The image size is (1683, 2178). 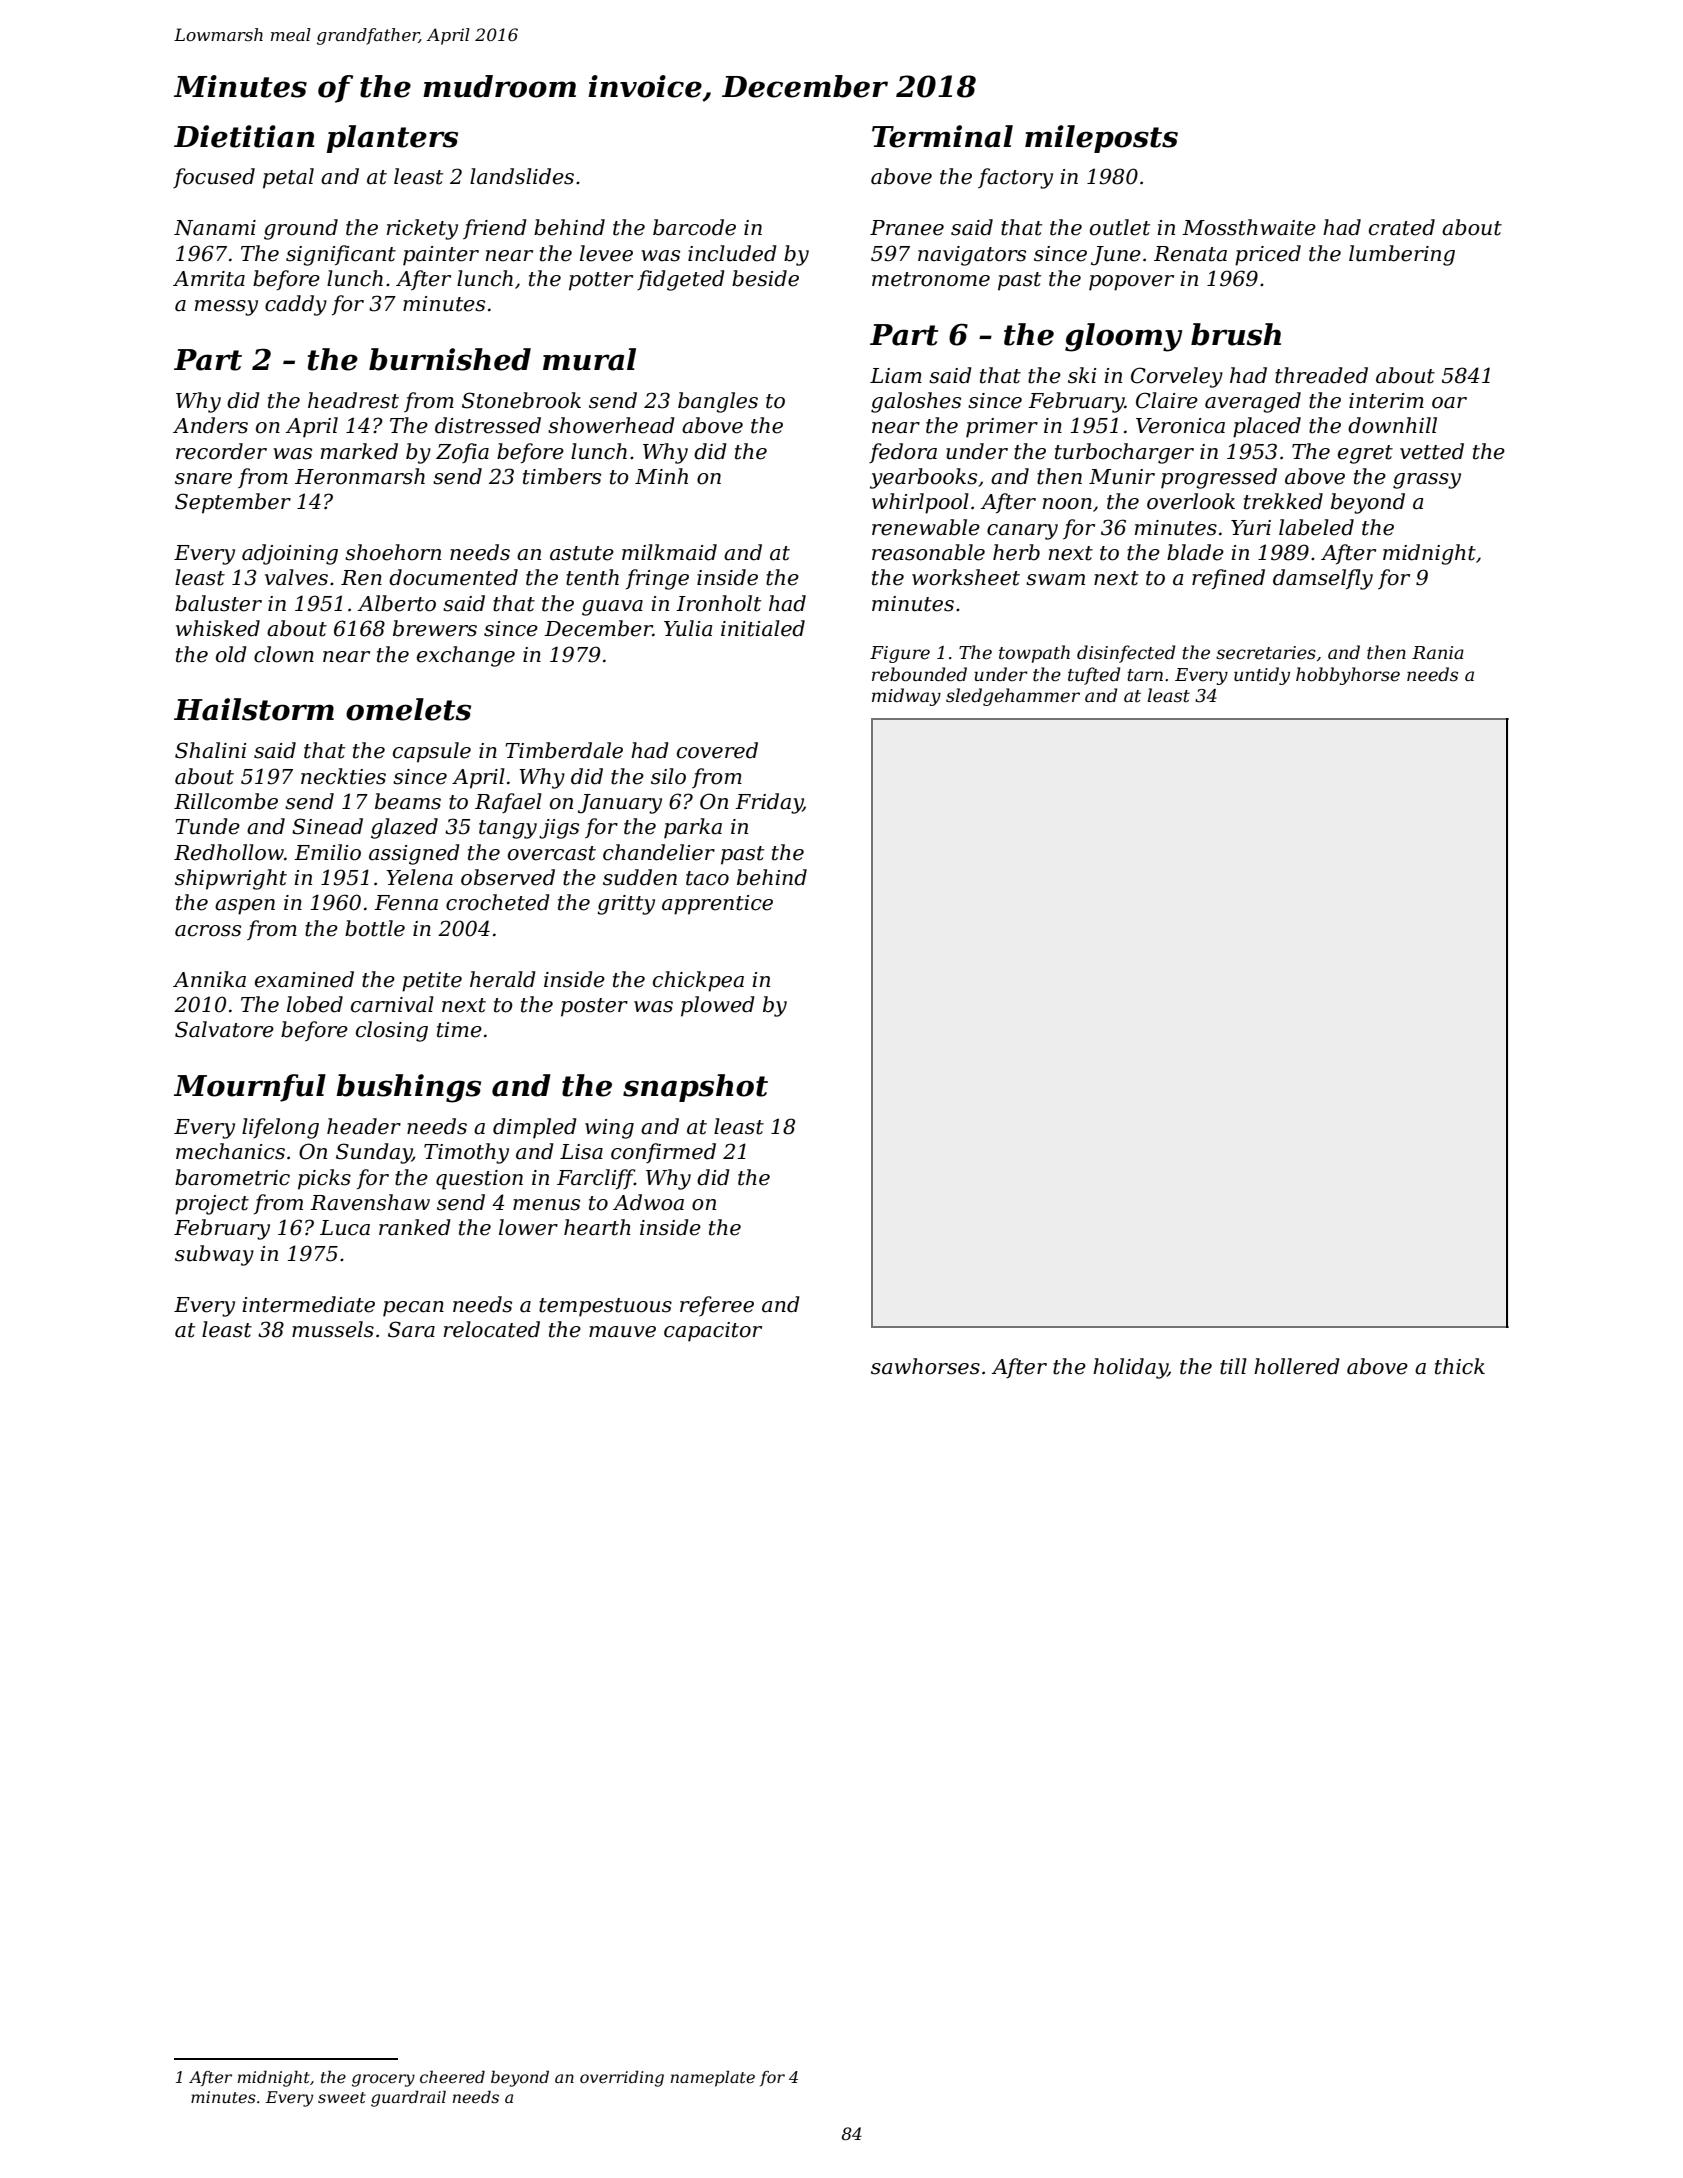 I want to click on Friday, so click(x=769, y=803).
